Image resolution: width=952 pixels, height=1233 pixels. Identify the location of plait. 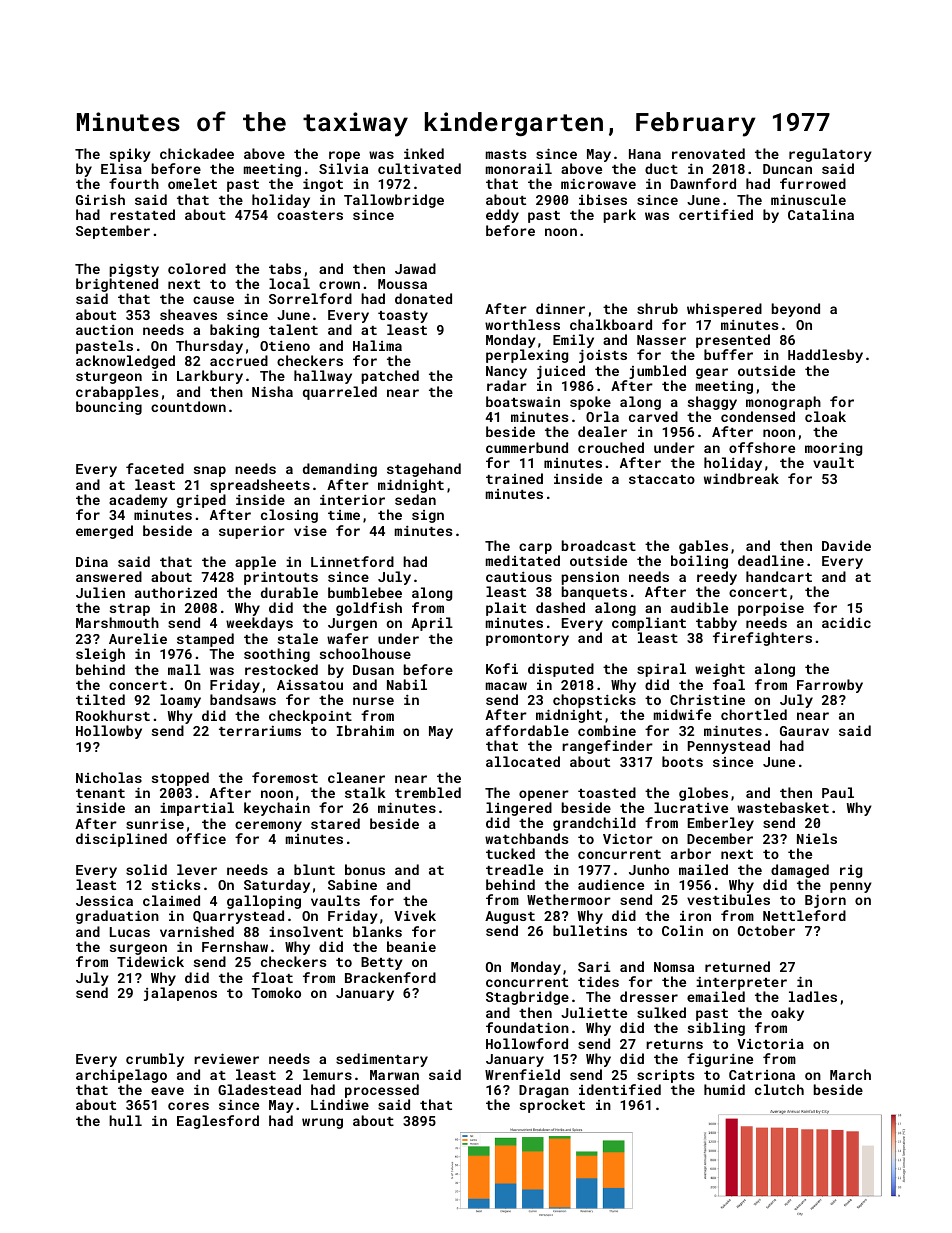
(506, 609).
